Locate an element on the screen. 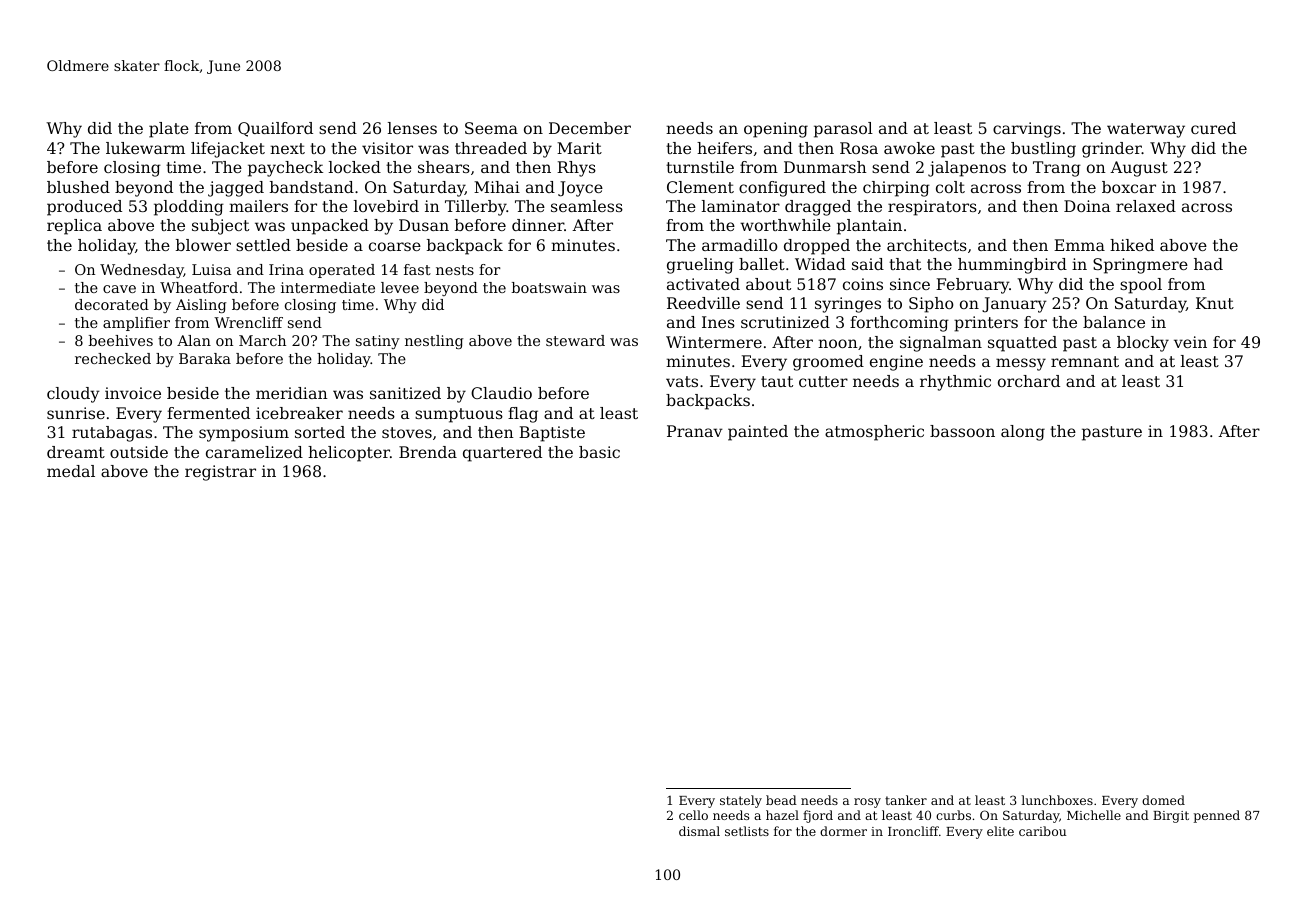 This screenshot has height=924, width=1308. lunchboxes is located at coordinates (1057, 800).
